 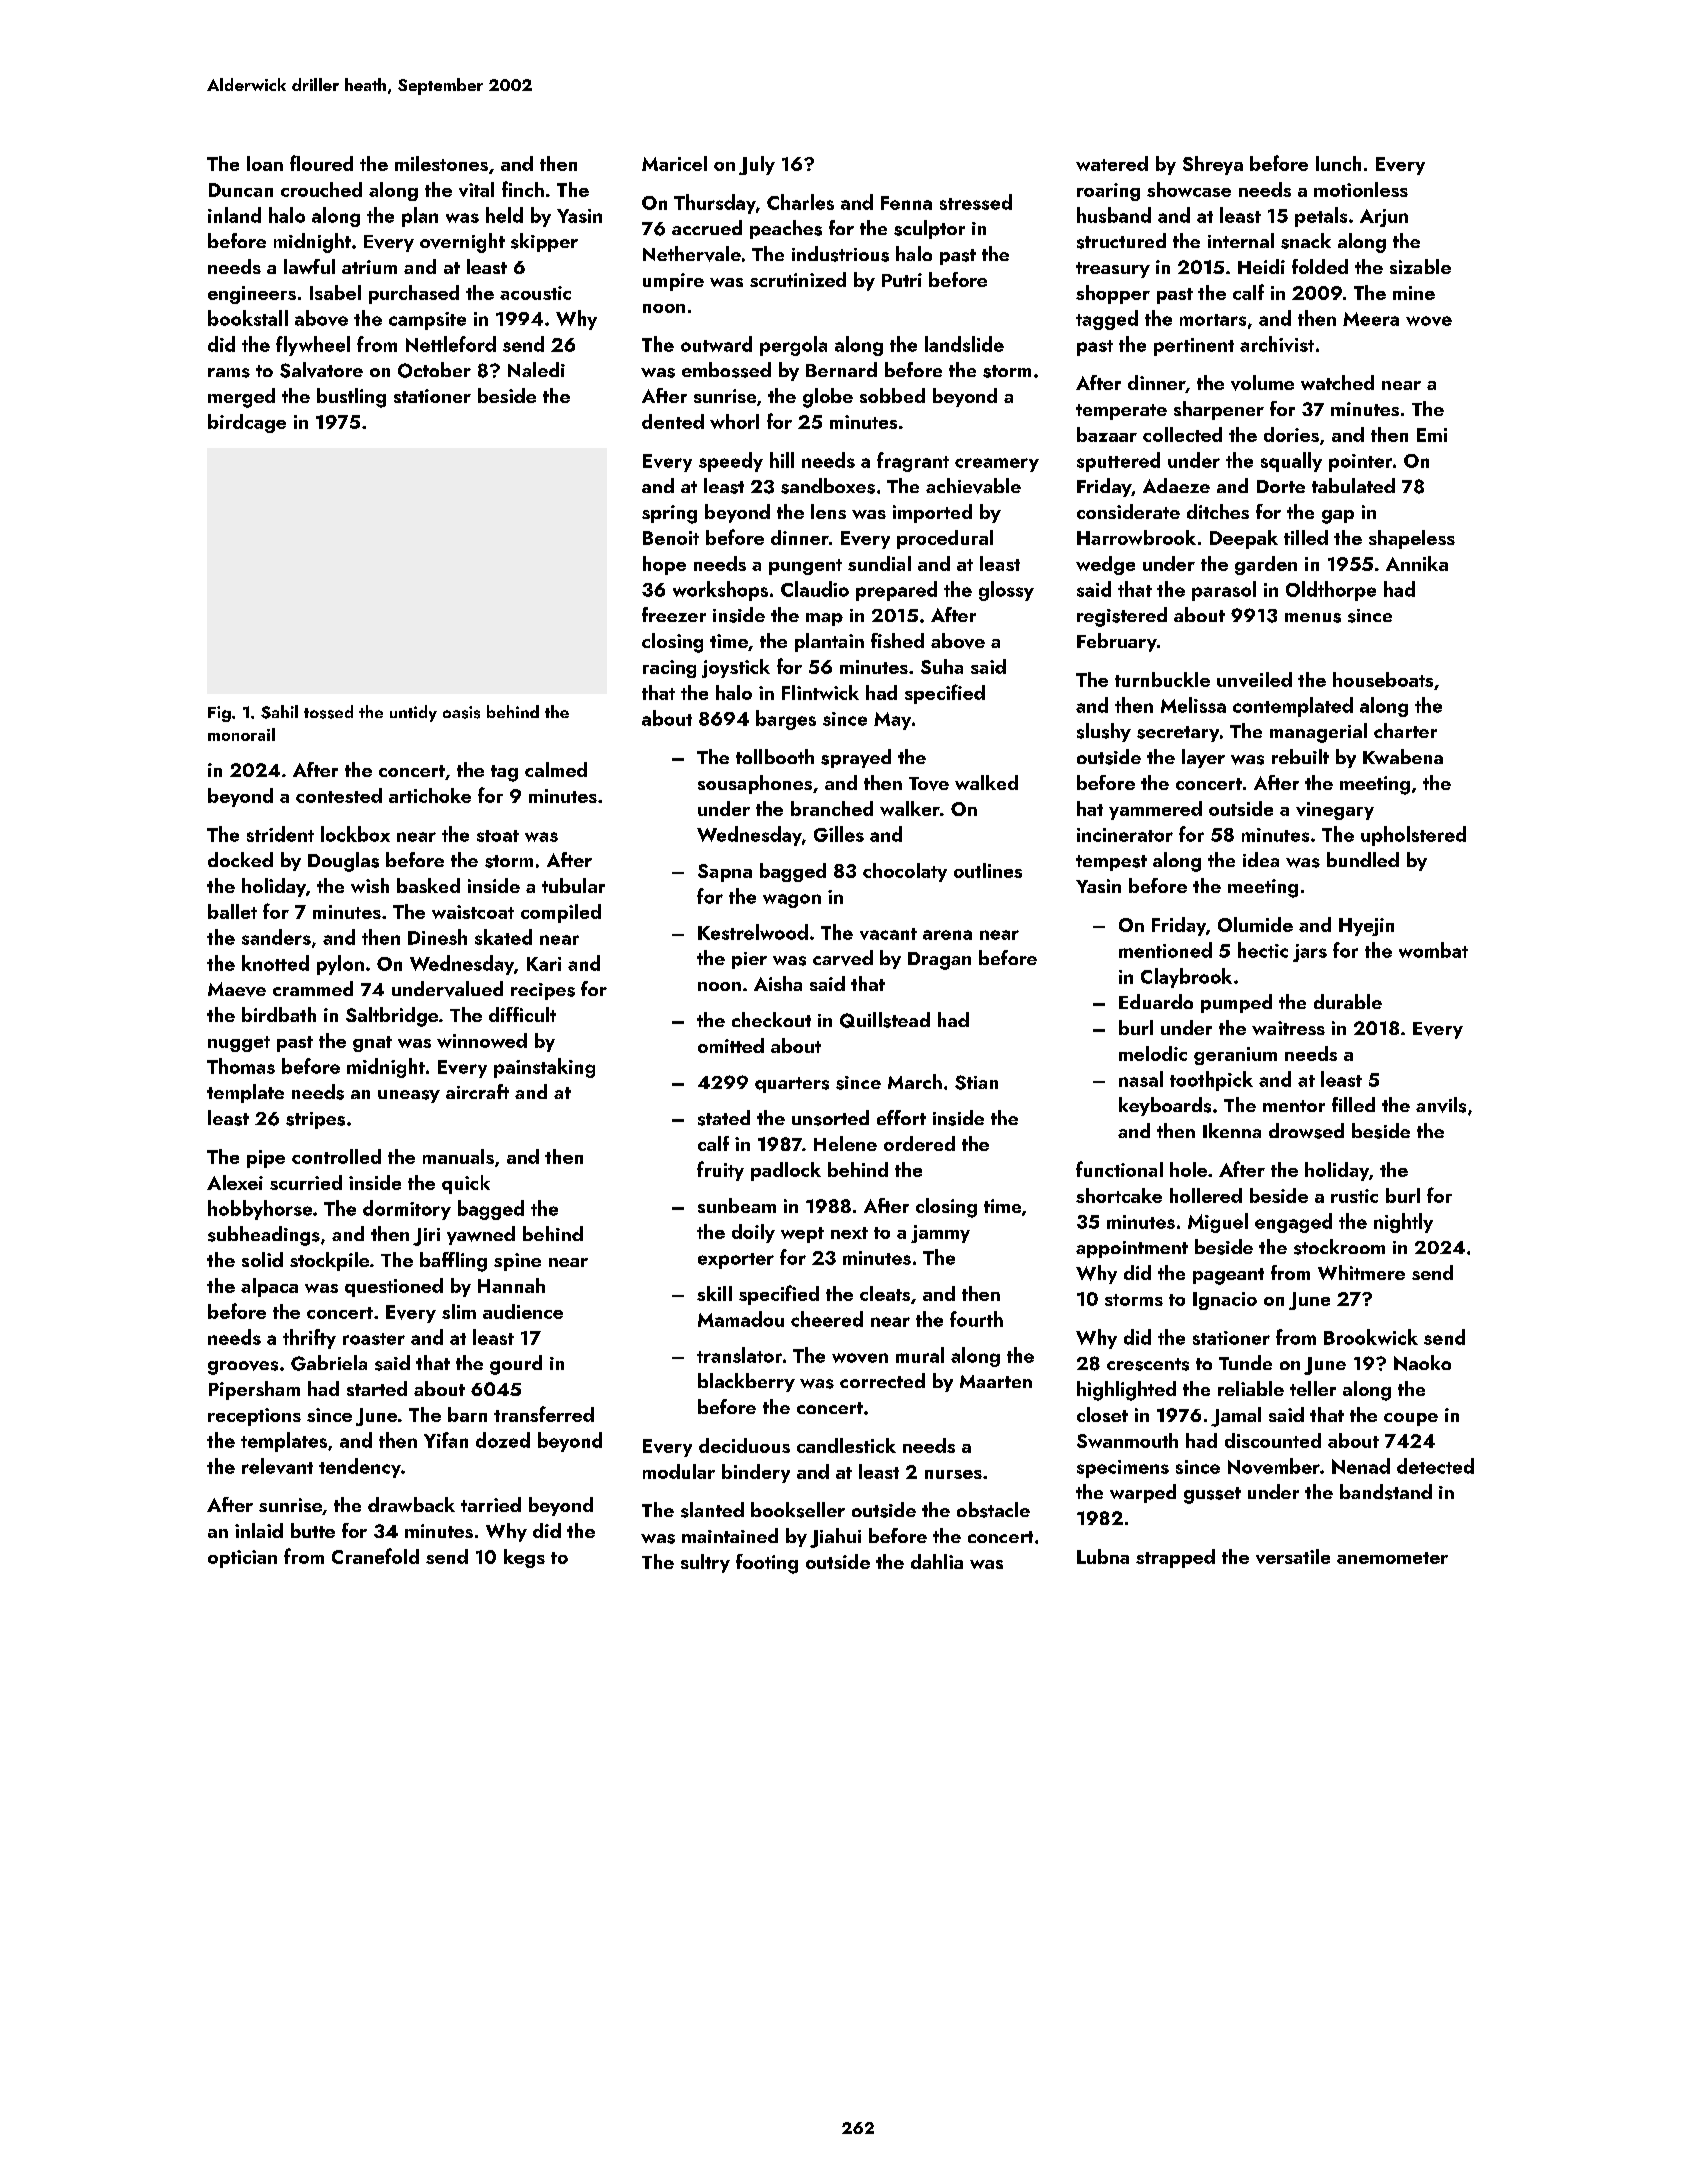 I want to click on map, so click(x=824, y=619).
